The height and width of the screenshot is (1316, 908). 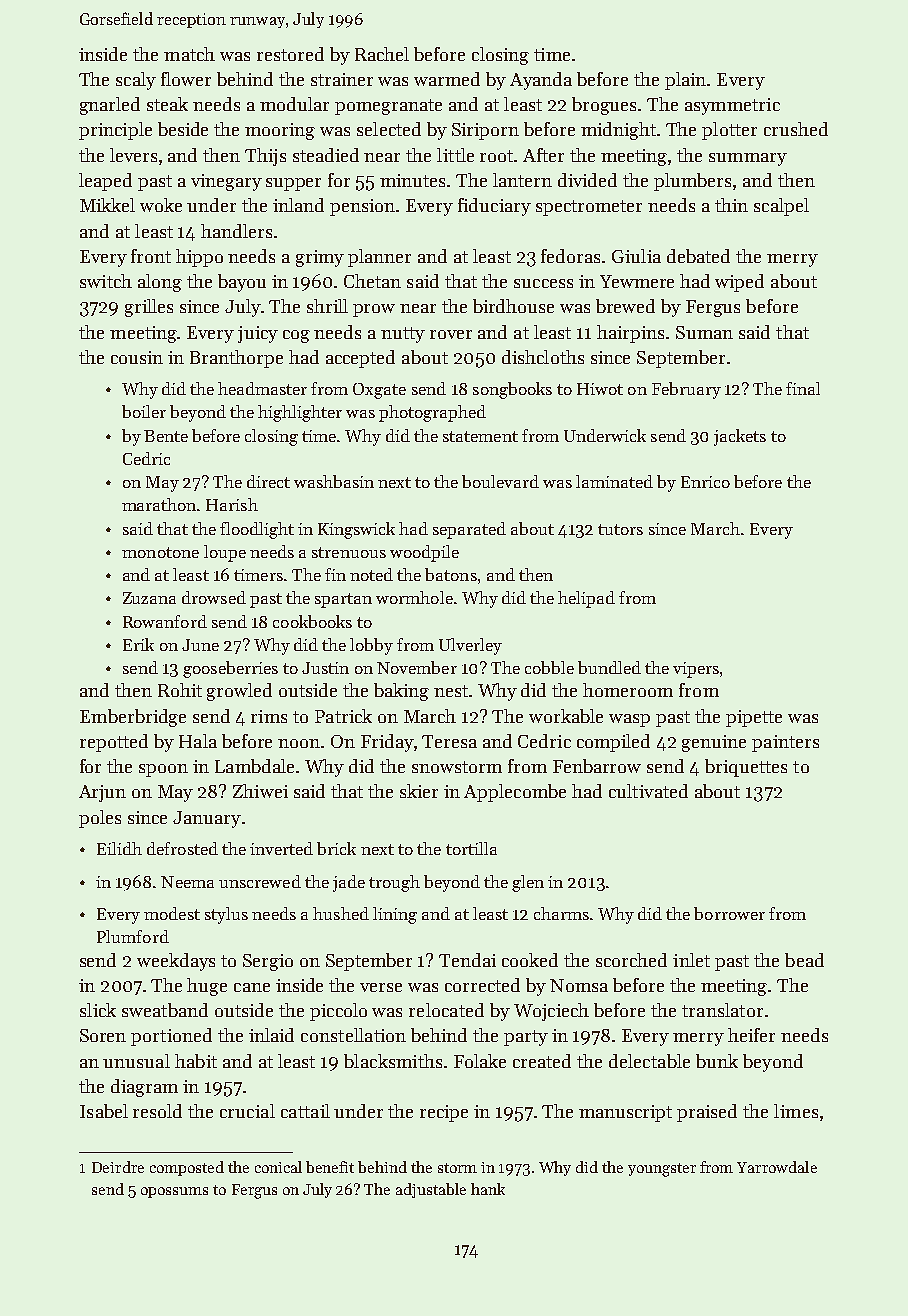 I want to click on slick, so click(x=98, y=1010).
